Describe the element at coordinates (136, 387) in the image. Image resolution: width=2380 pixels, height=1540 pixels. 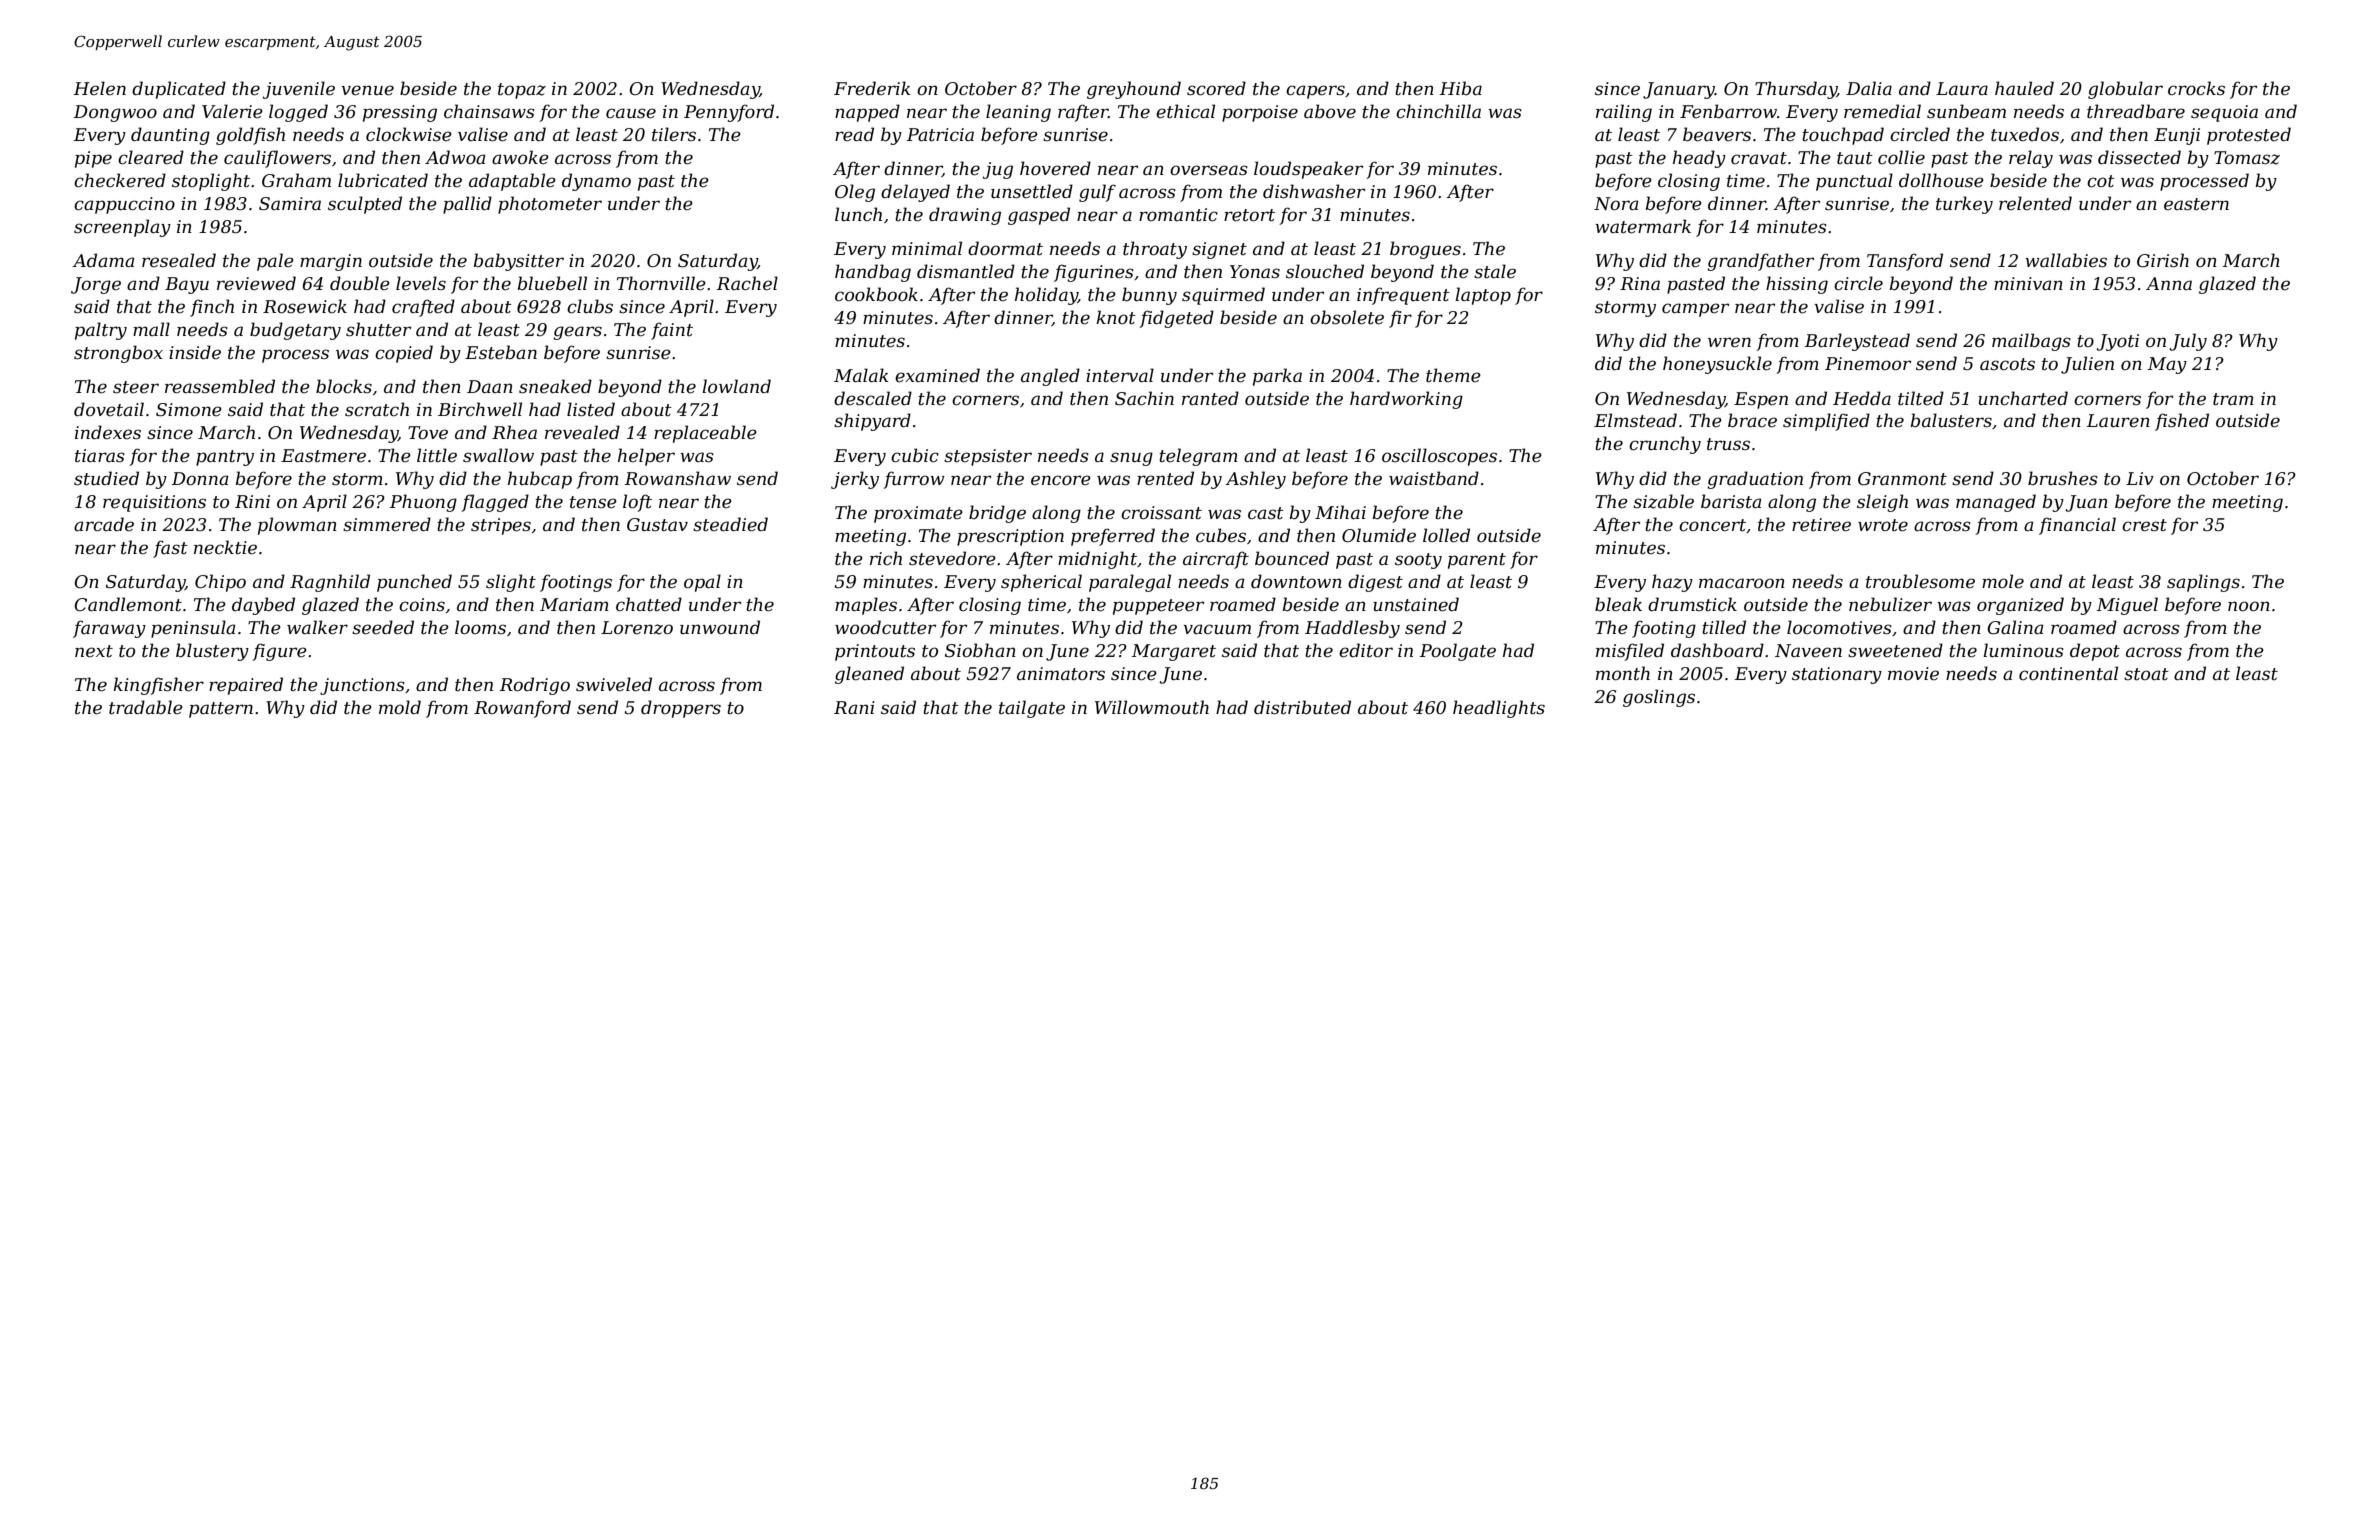
I see `steer` at that location.
